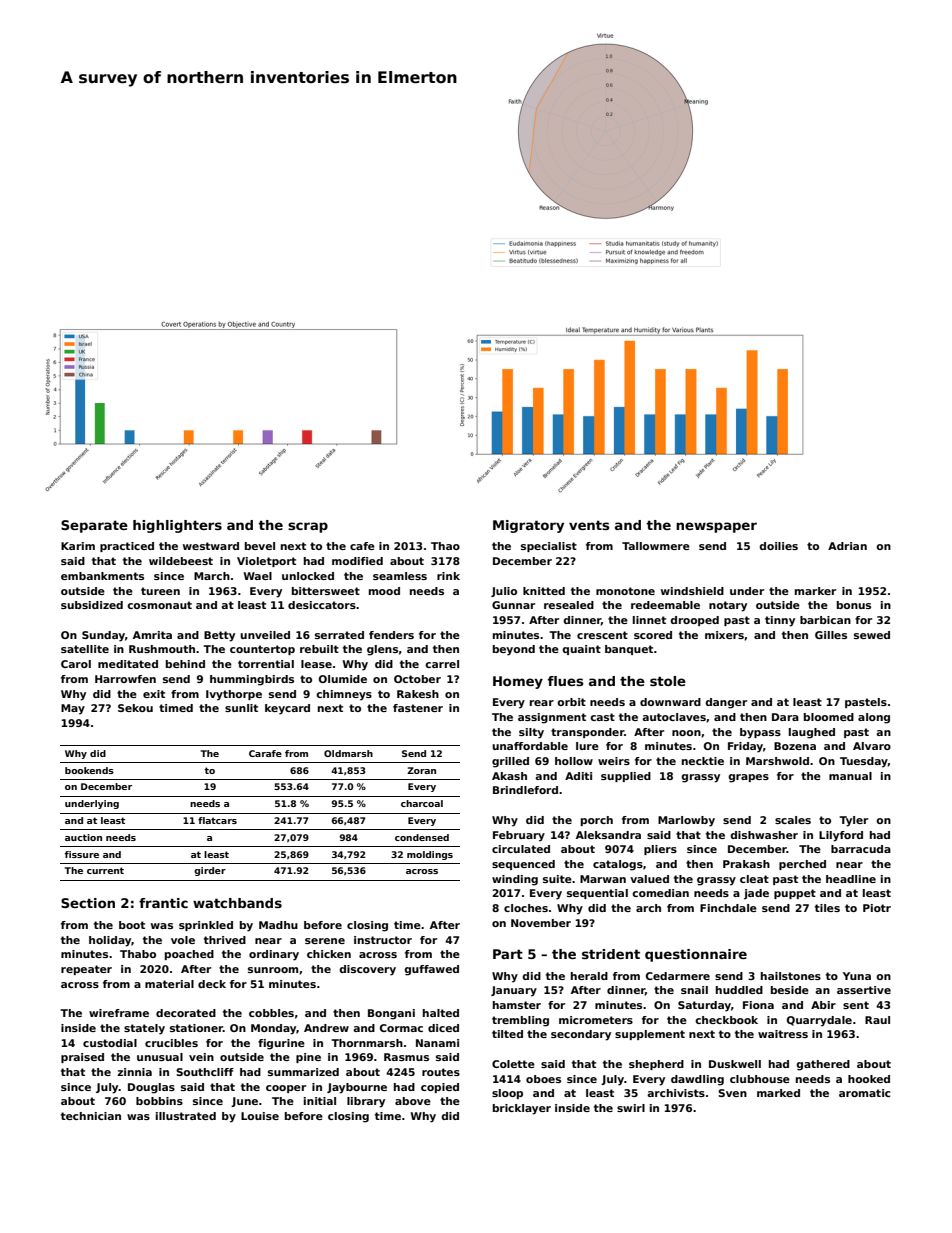  I want to click on Rushmouth, so click(162, 649).
